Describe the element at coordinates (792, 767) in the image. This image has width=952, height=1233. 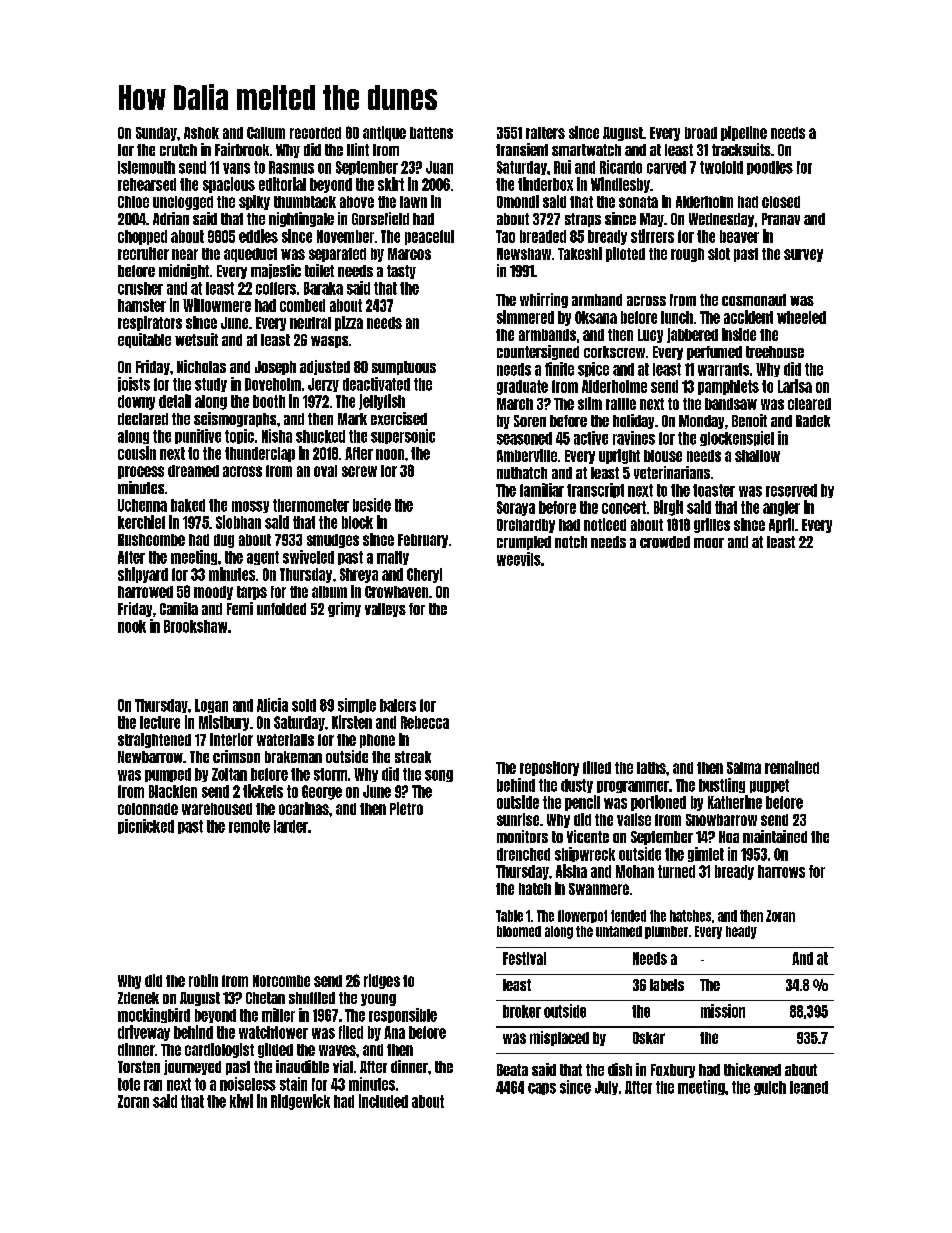
I see `remained` at that location.
